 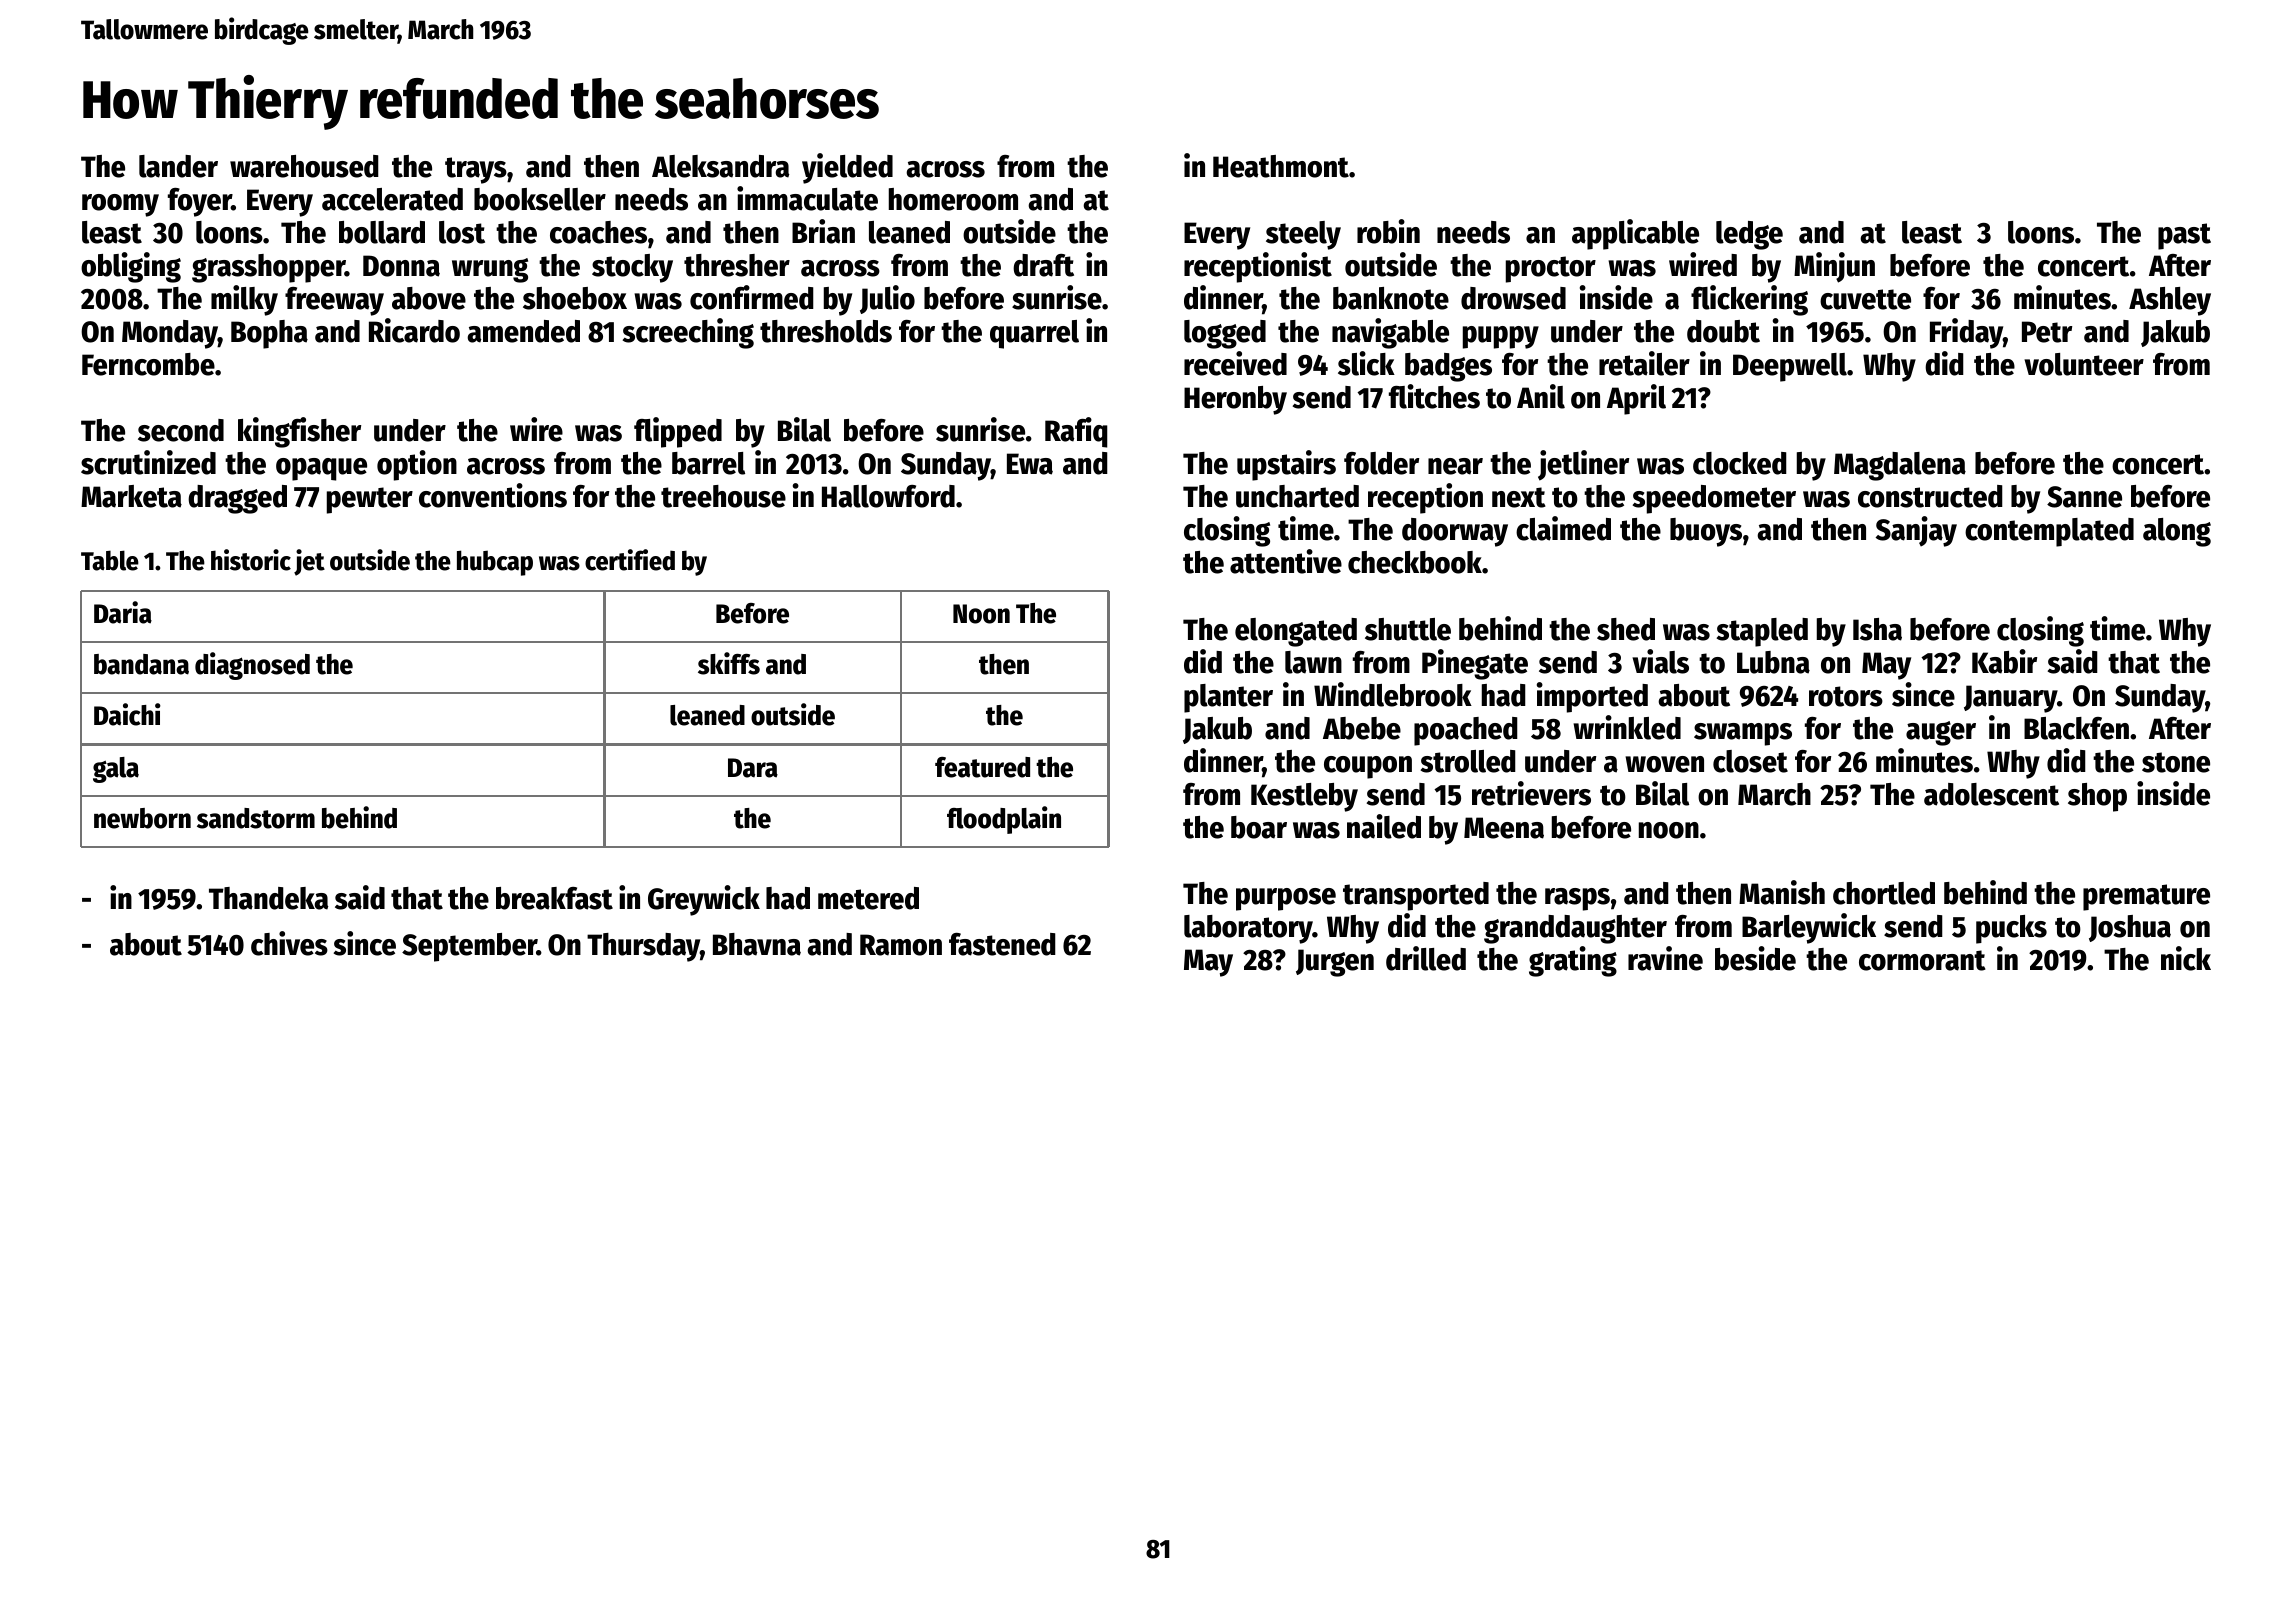 What do you see at coordinates (116, 770) in the screenshot?
I see `gala` at bounding box center [116, 770].
